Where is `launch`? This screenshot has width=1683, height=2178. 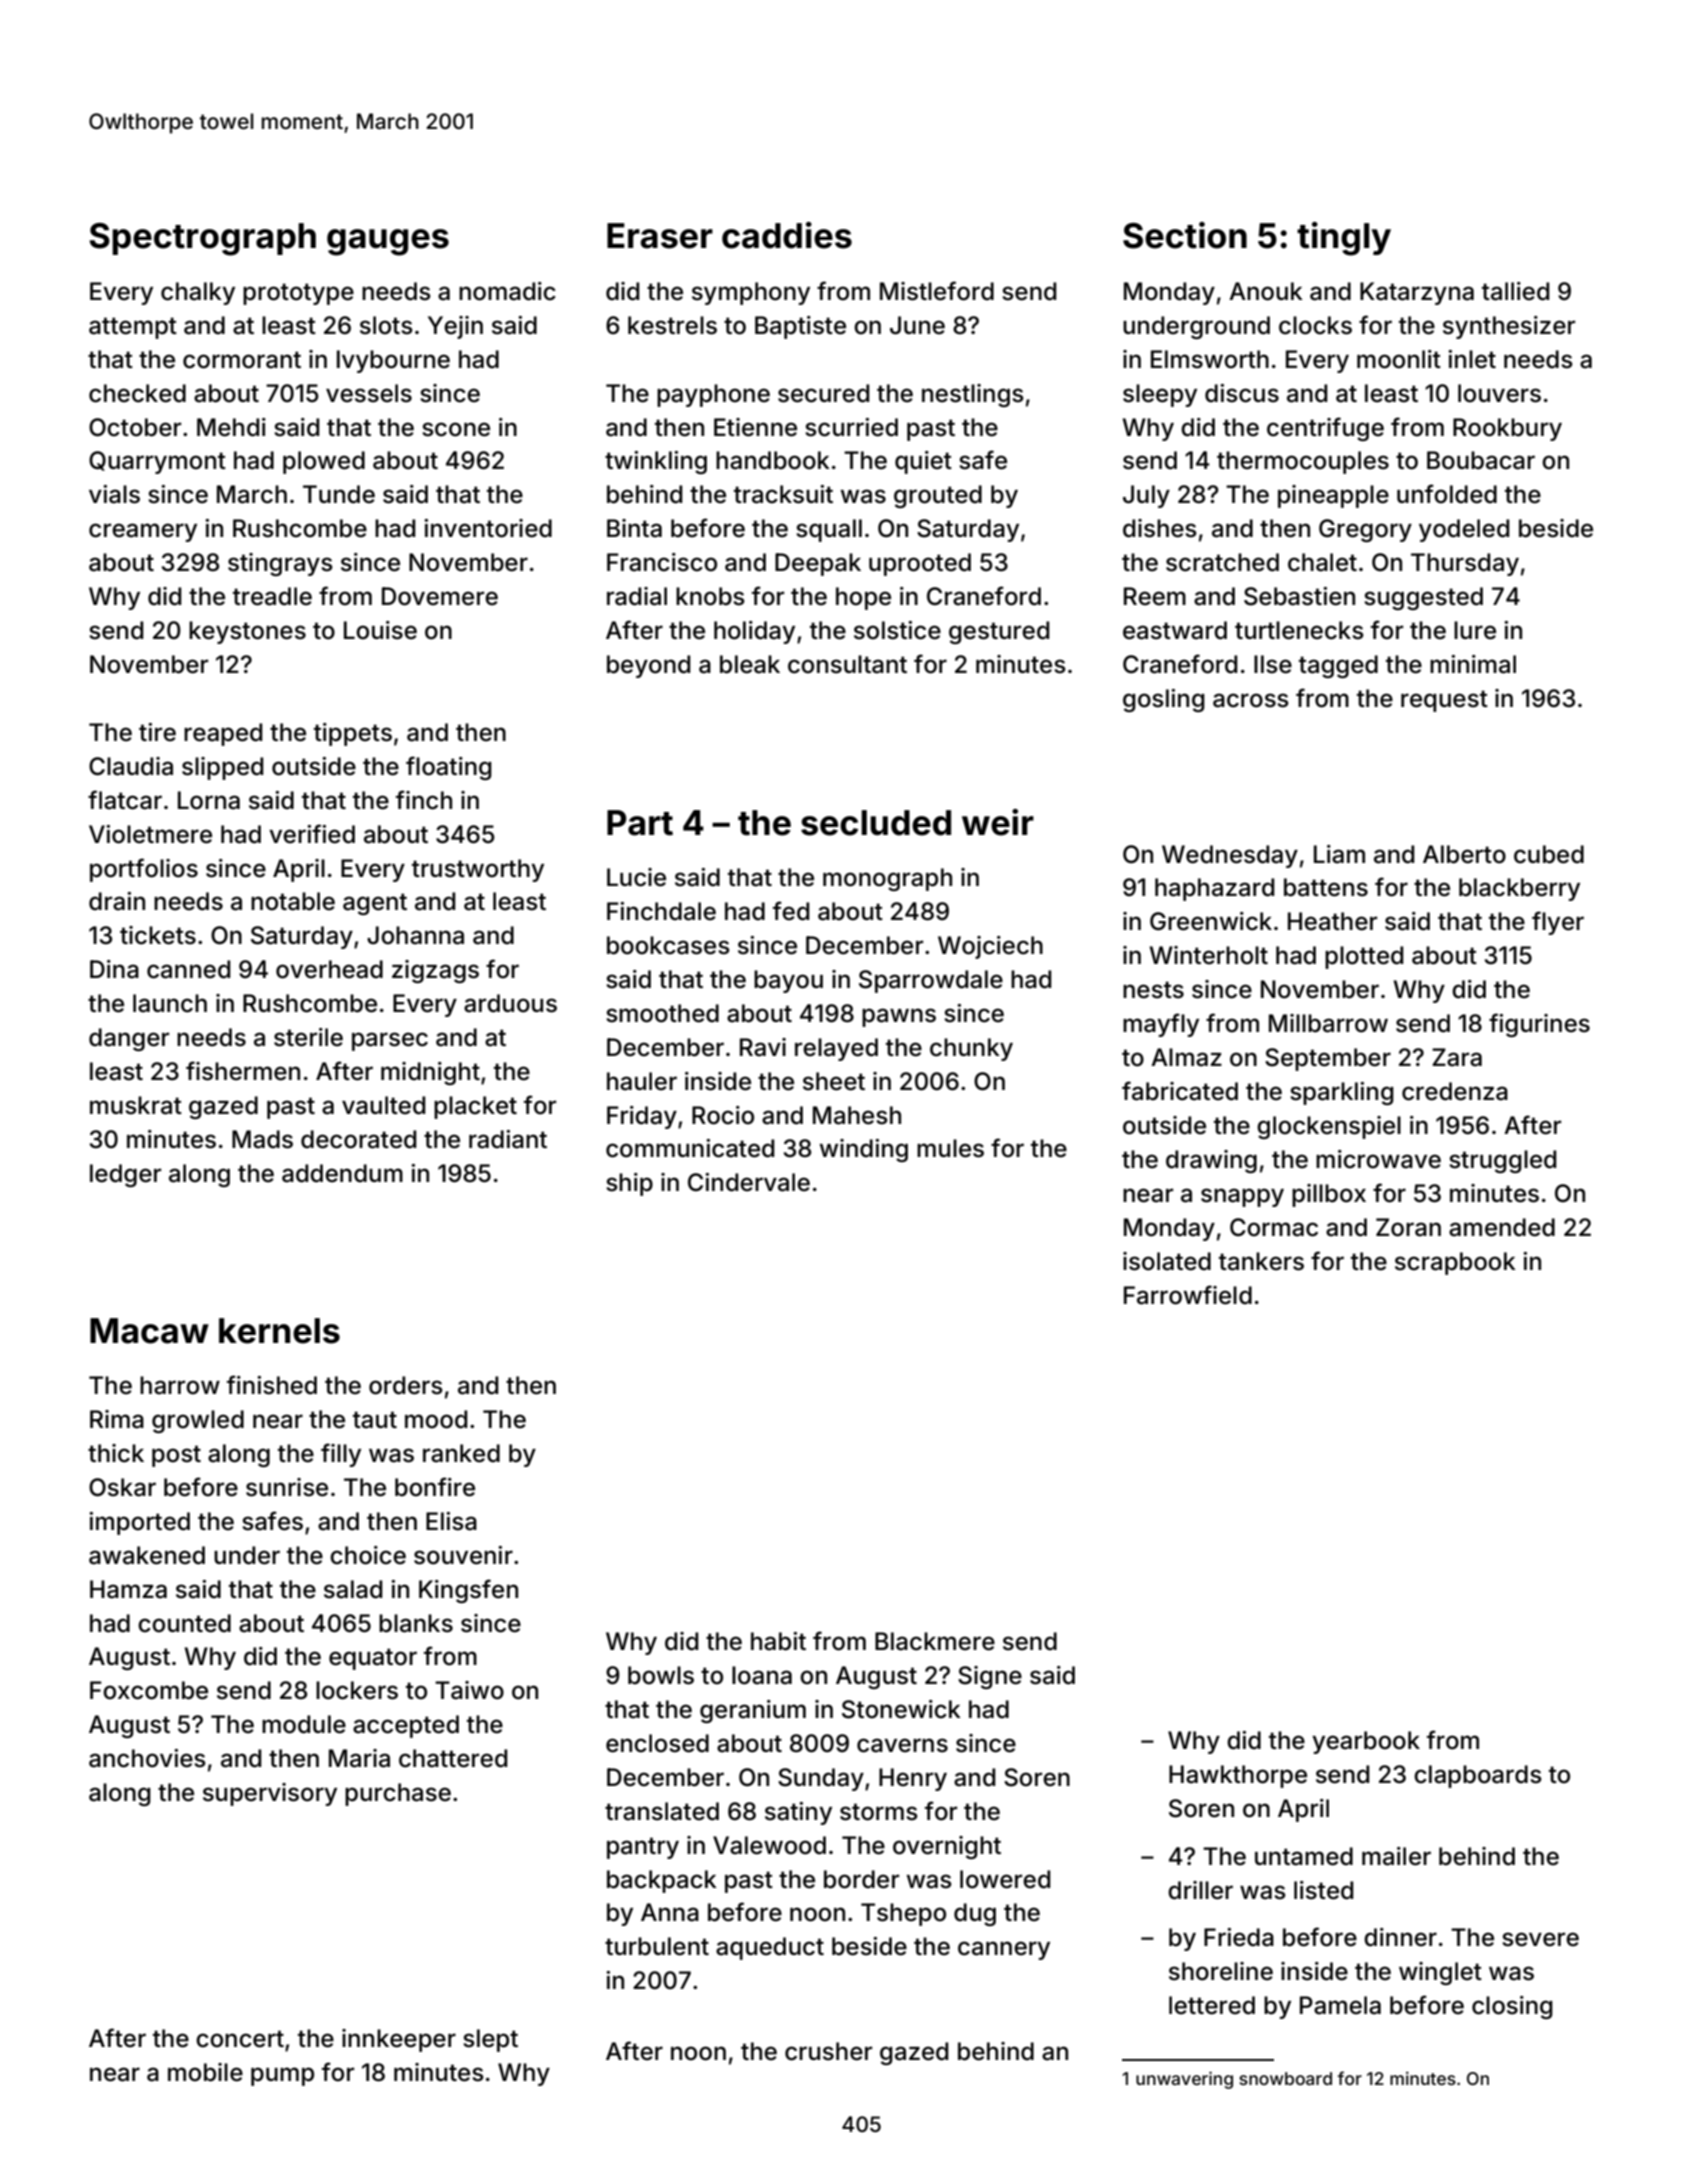
launch is located at coordinates (170, 1003).
